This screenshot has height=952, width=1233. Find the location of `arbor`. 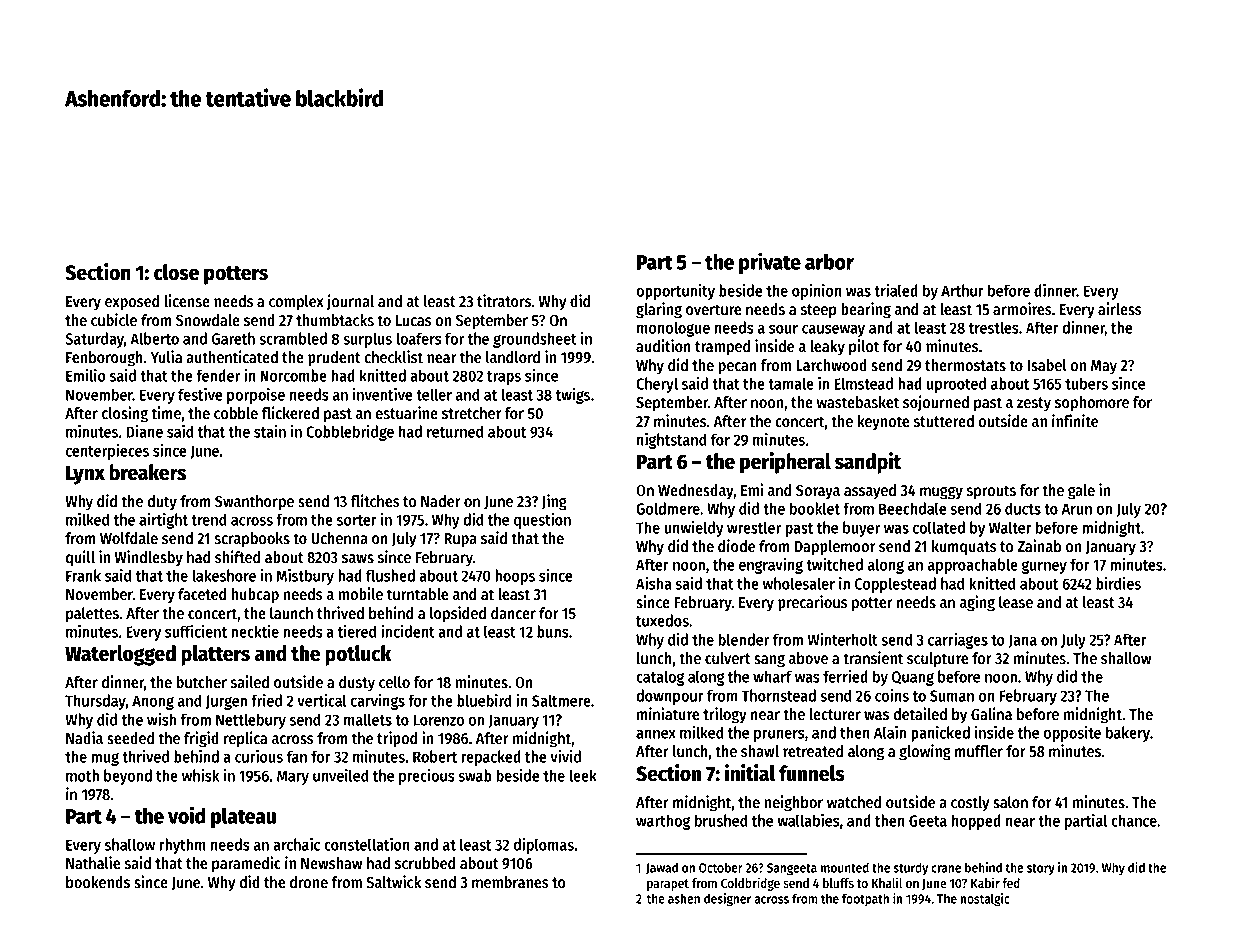

arbor is located at coordinates (829, 262).
